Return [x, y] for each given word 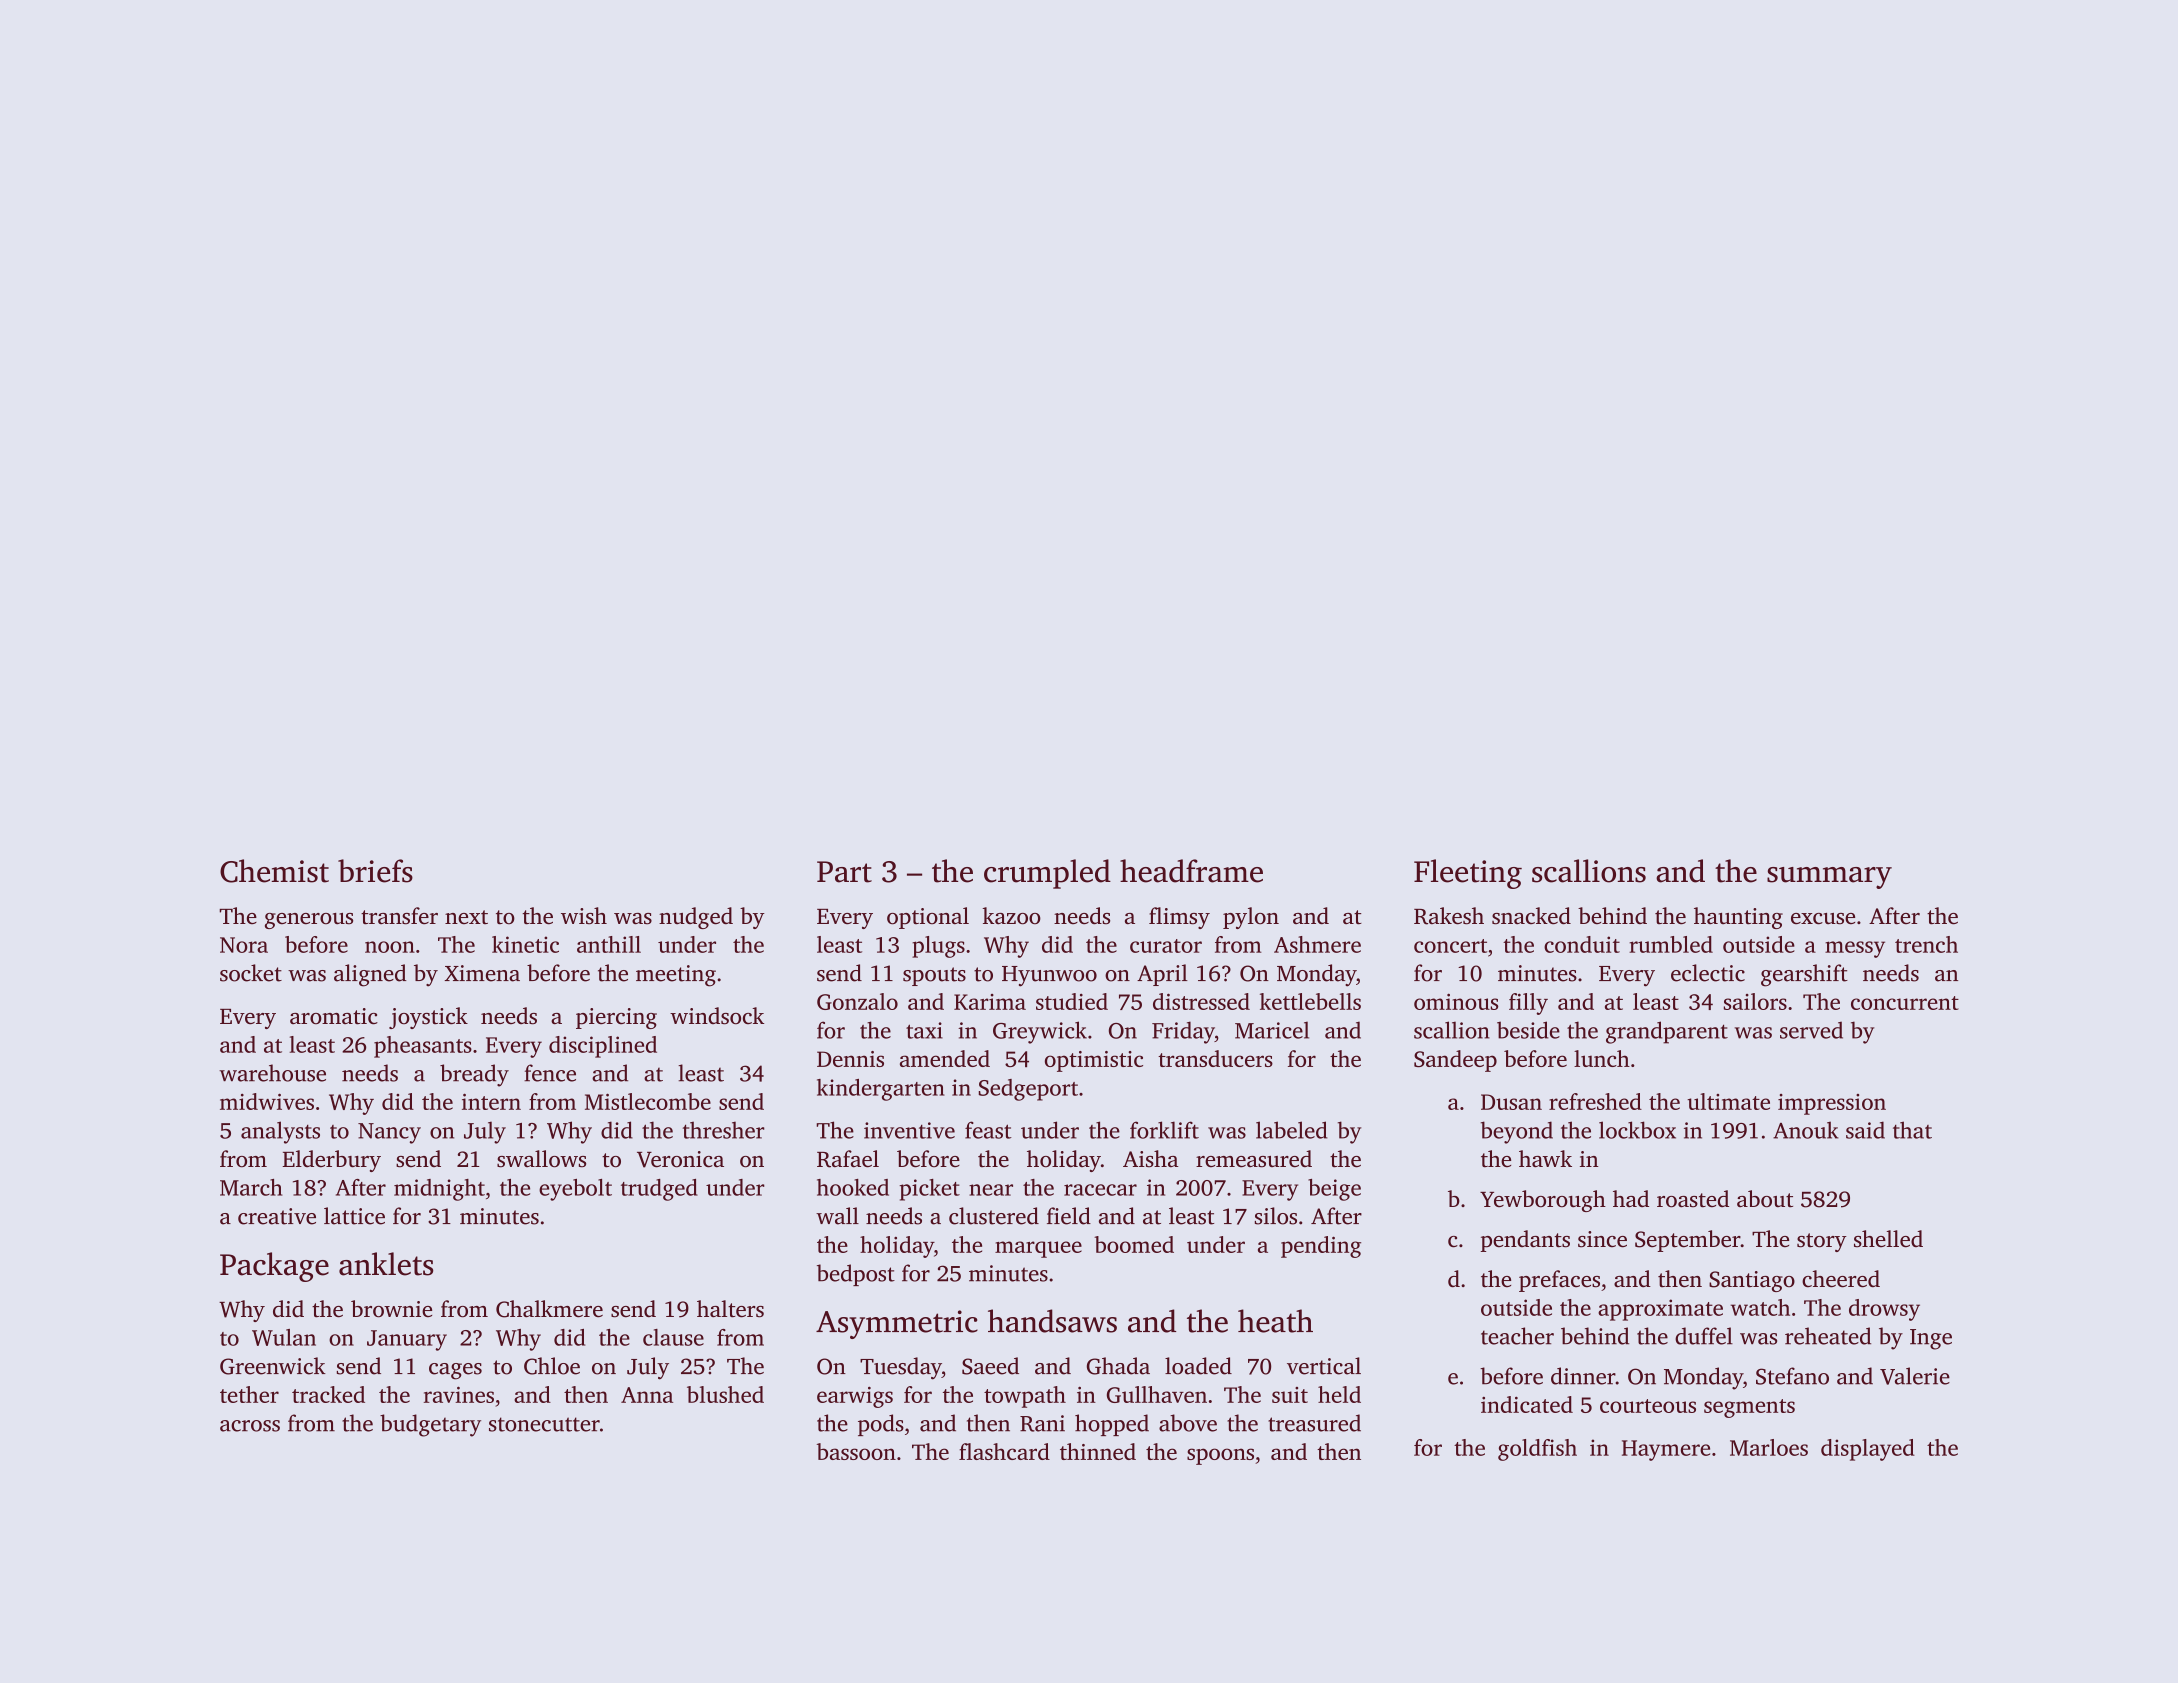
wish [584, 916]
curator [1166, 946]
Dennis [850, 1059]
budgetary [430, 1425]
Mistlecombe [648, 1101]
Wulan [284, 1337]
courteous [1648, 1406]
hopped [1112, 1425]
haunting [1738, 918]
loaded [1198, 1366]
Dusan [1511, 1102]
